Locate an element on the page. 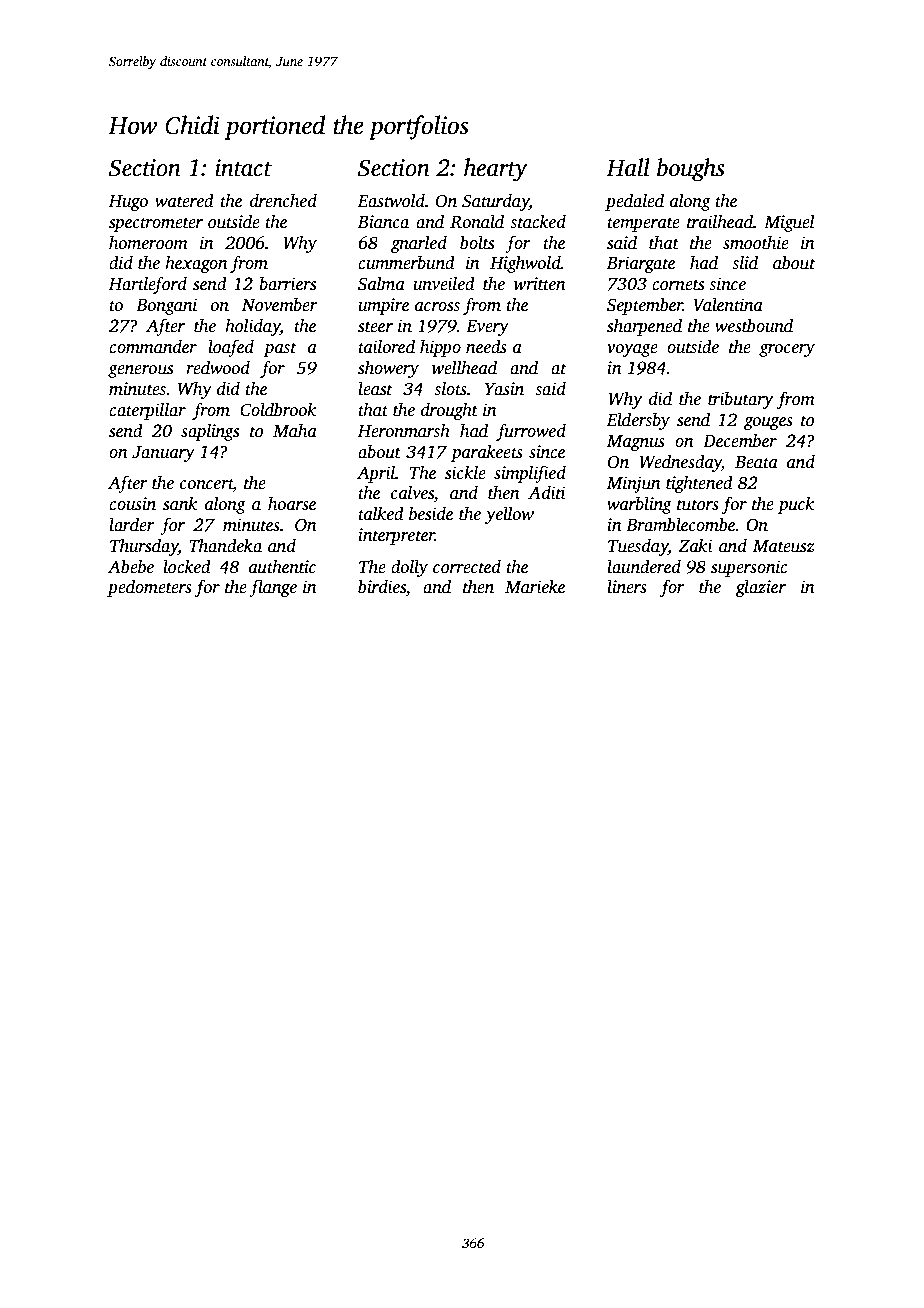 The height and width of the image is (1308, 924). saplings is located at coordinates (210, 432).
